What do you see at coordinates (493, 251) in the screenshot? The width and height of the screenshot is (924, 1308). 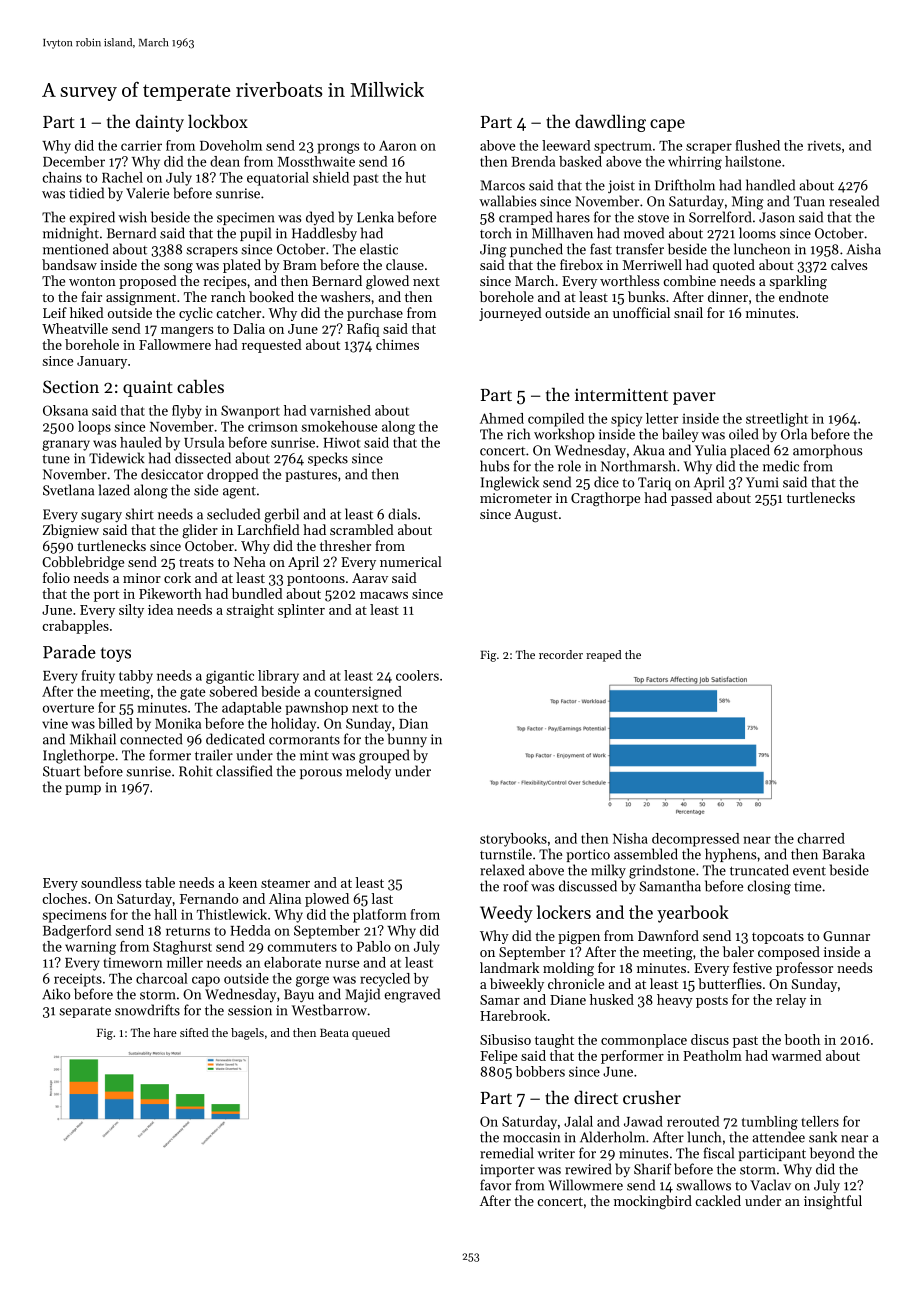 I see `Jing` at bounding box center [493, 251].
